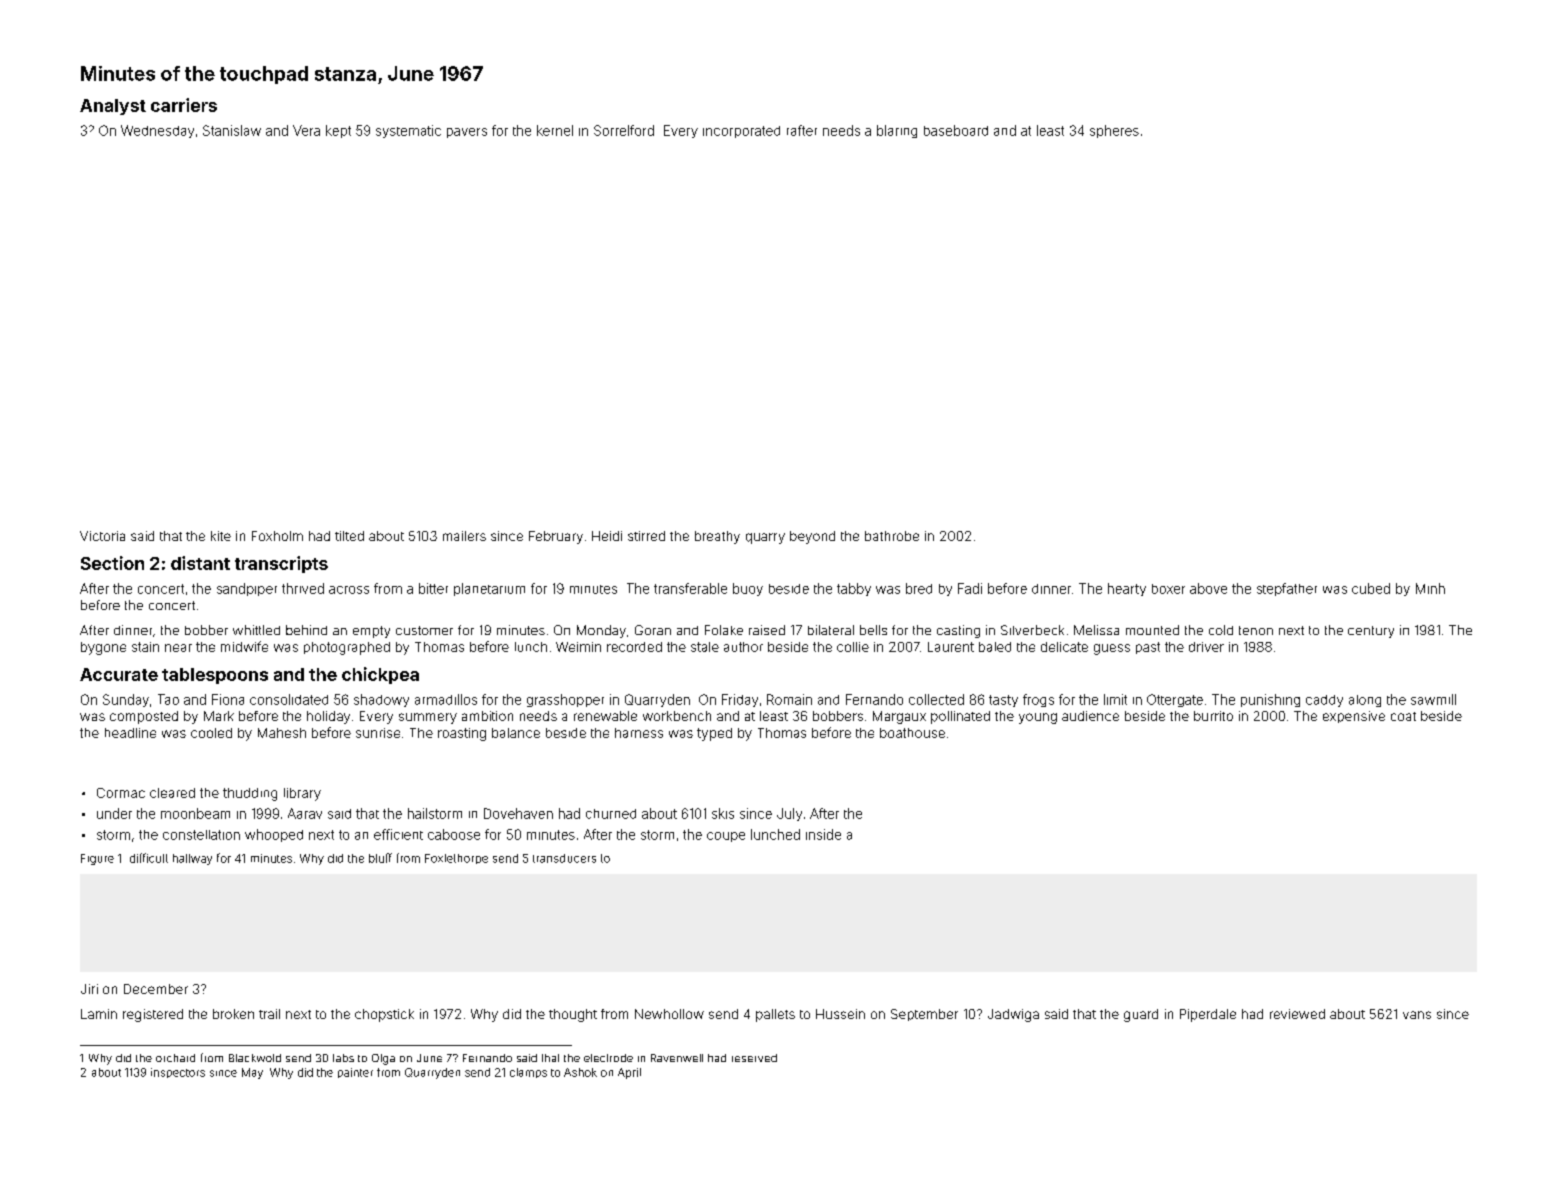  Describe the element at coordinates (754, 1058) in the image. I see `reserved` at that location.
